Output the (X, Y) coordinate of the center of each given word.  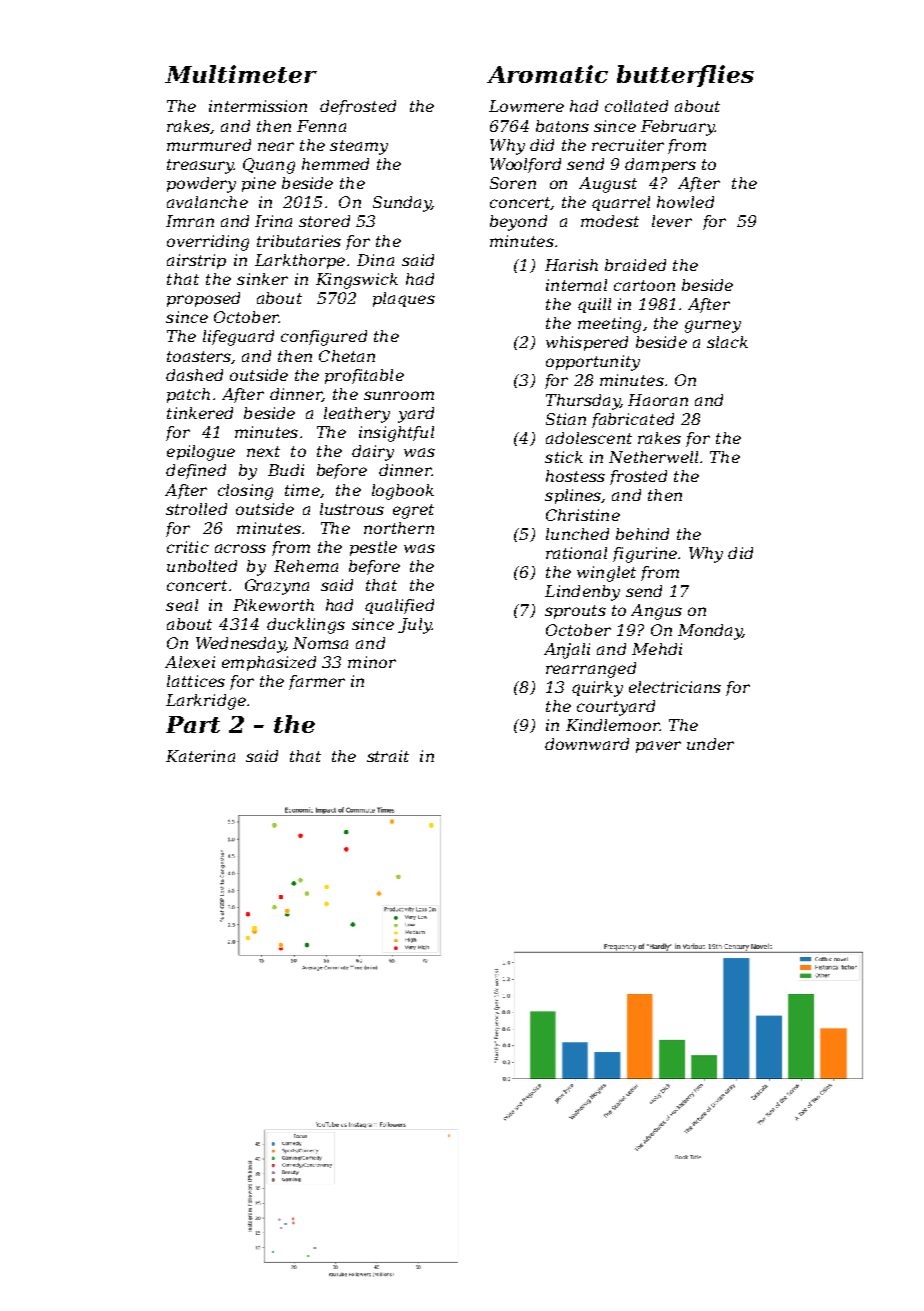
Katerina (200, 756)
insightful (396, 434)
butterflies (685, 76)
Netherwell (653, 457)
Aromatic (547, 74)
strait (388, 756)
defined (196, 471)
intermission (258, 106)
